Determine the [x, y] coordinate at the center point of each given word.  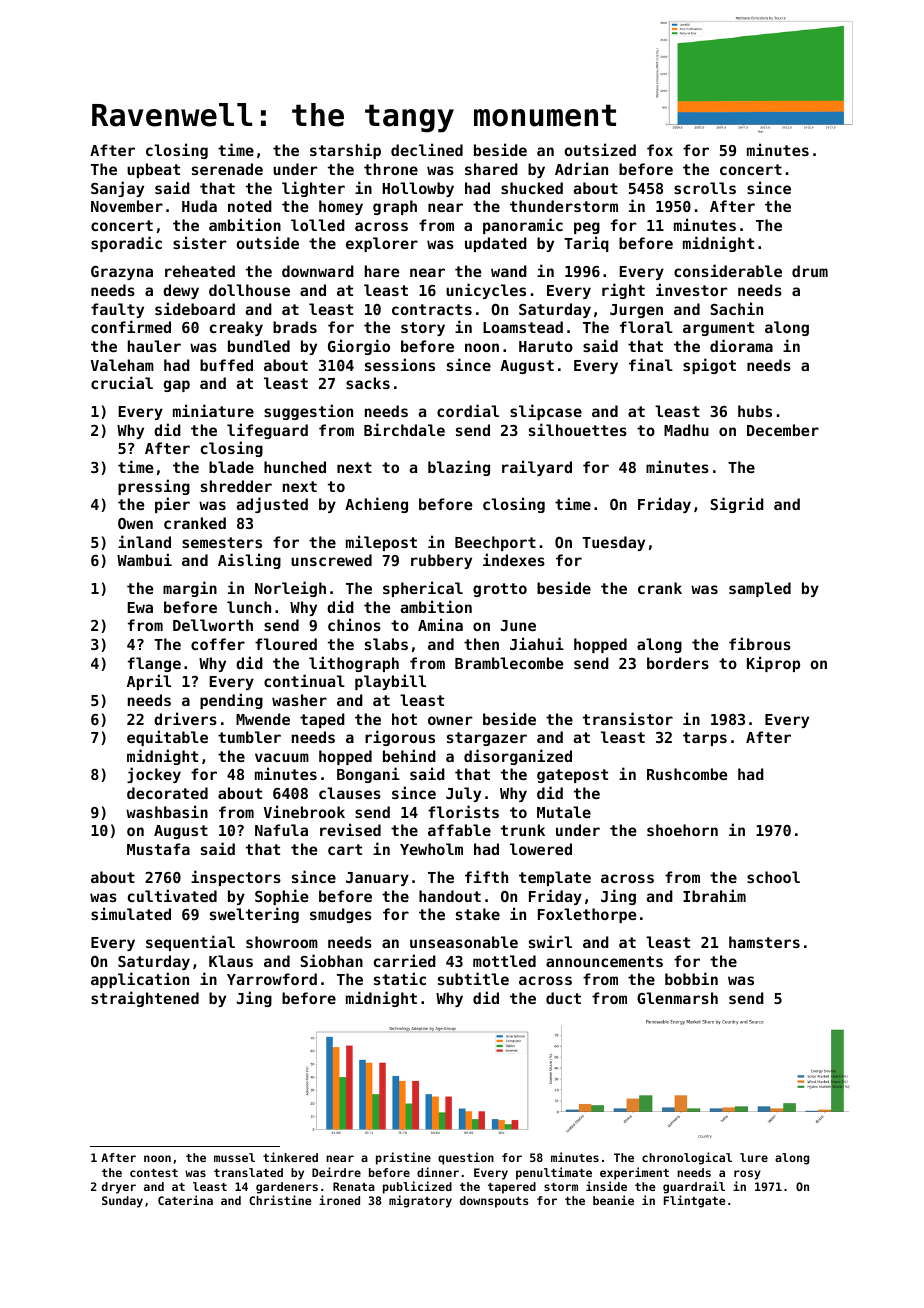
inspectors [236, 878]
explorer [382, 244]
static [400, 978]
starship [345, 151]
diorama [741, 345]
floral [646, 327]
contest [154, 1173]
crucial [122, 382]
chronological [687, 1158]
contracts [432, 309]
